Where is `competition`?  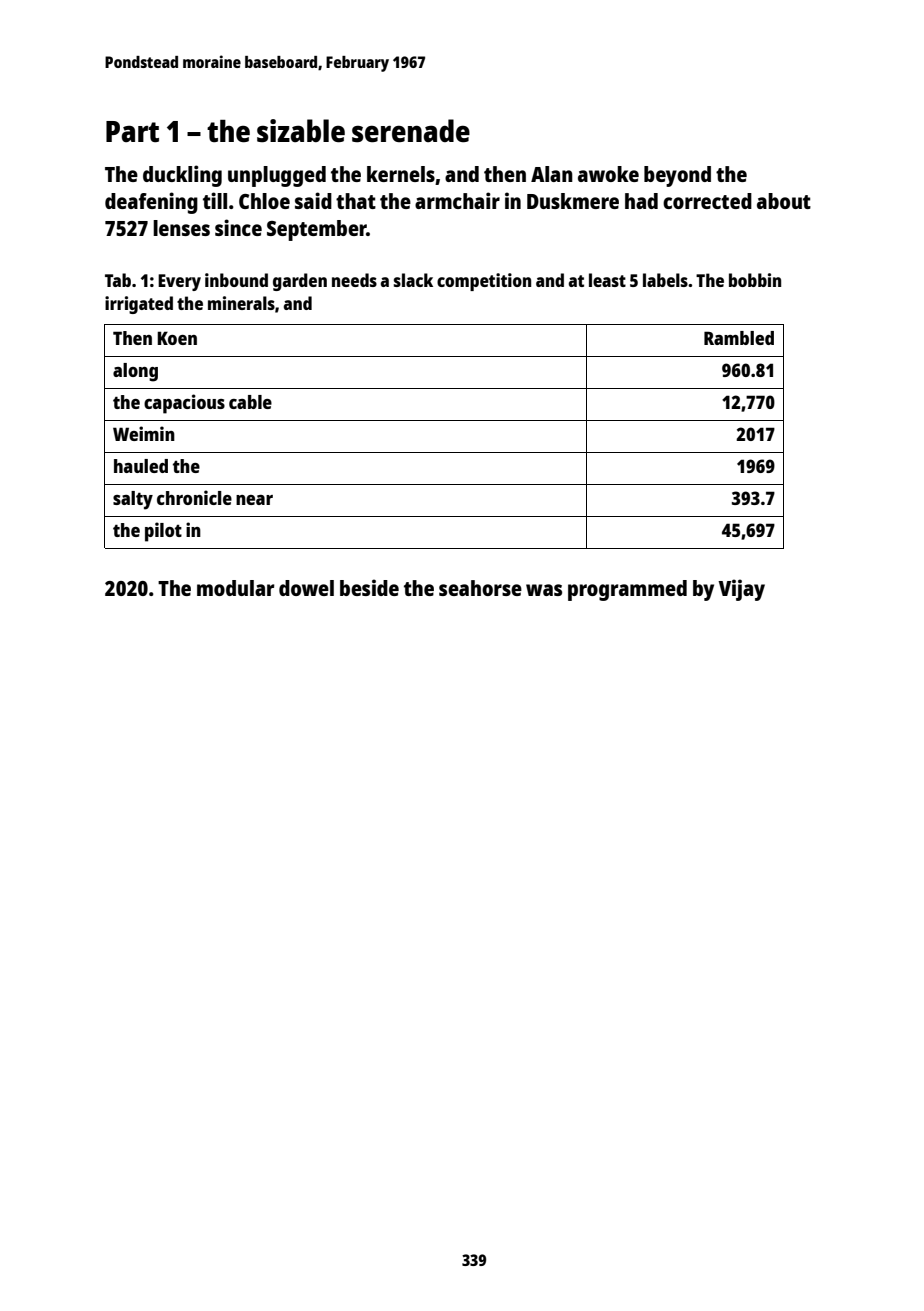 competition is located at coordinates (484, 282).
